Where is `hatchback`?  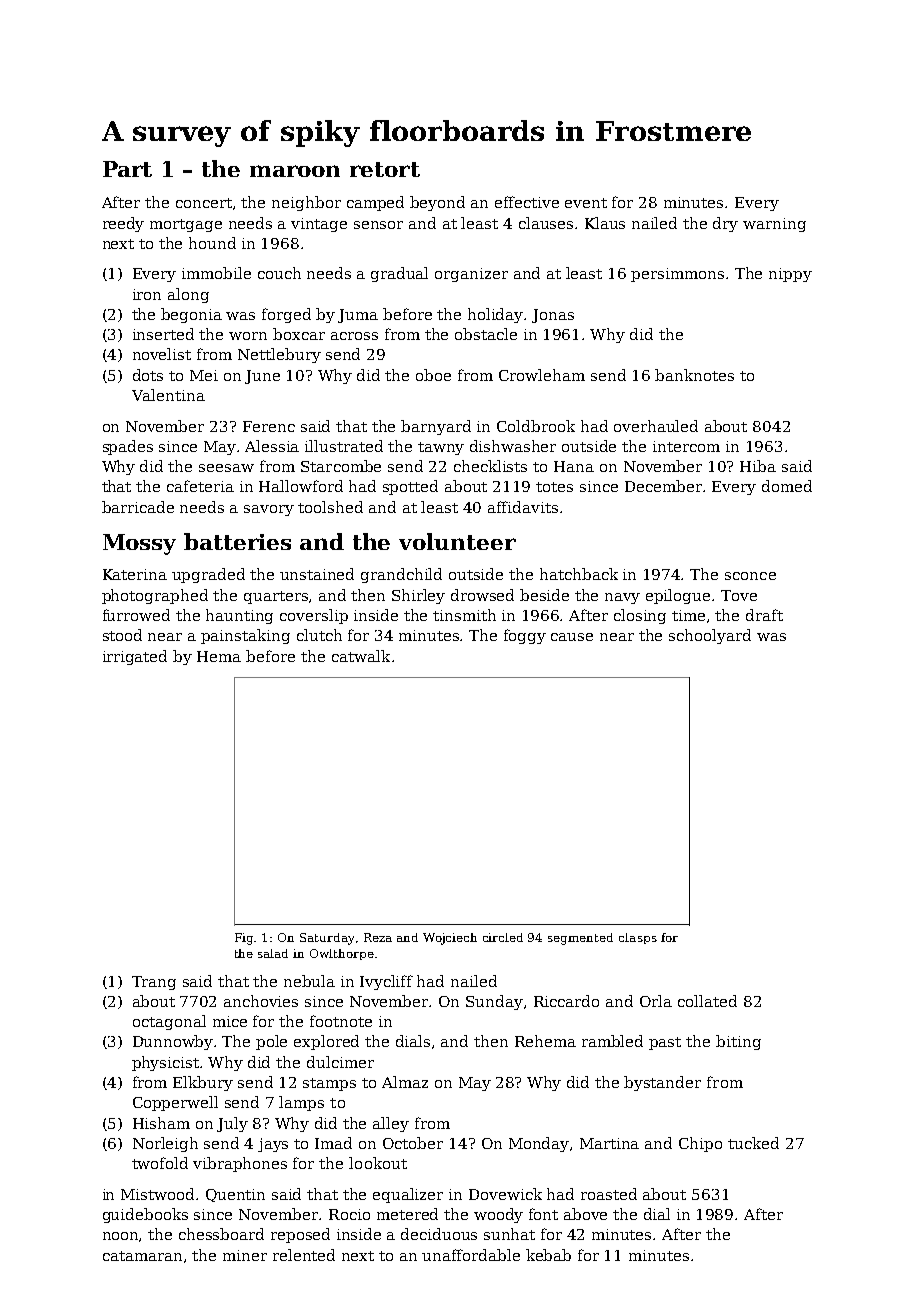 hatchback is located at coordinates (579, 574).
